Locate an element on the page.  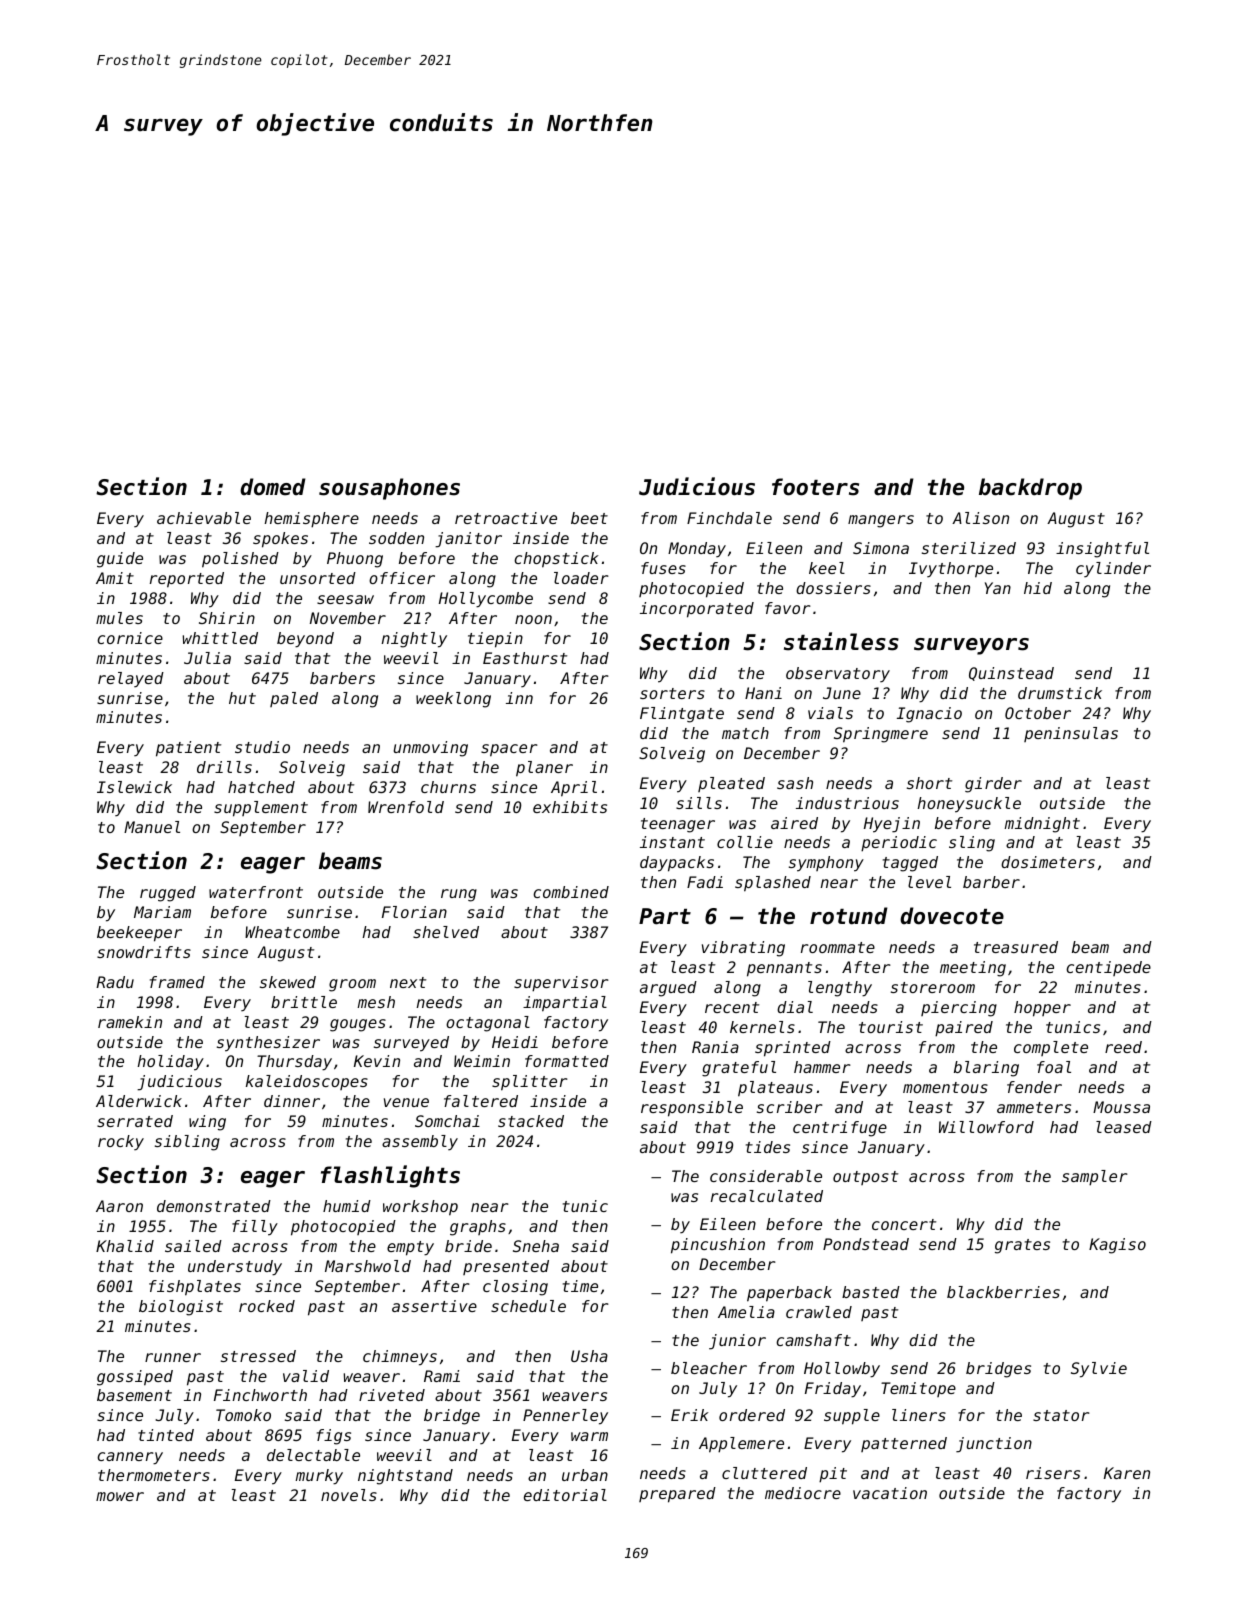
reported is located at coordinates (187, 580).
